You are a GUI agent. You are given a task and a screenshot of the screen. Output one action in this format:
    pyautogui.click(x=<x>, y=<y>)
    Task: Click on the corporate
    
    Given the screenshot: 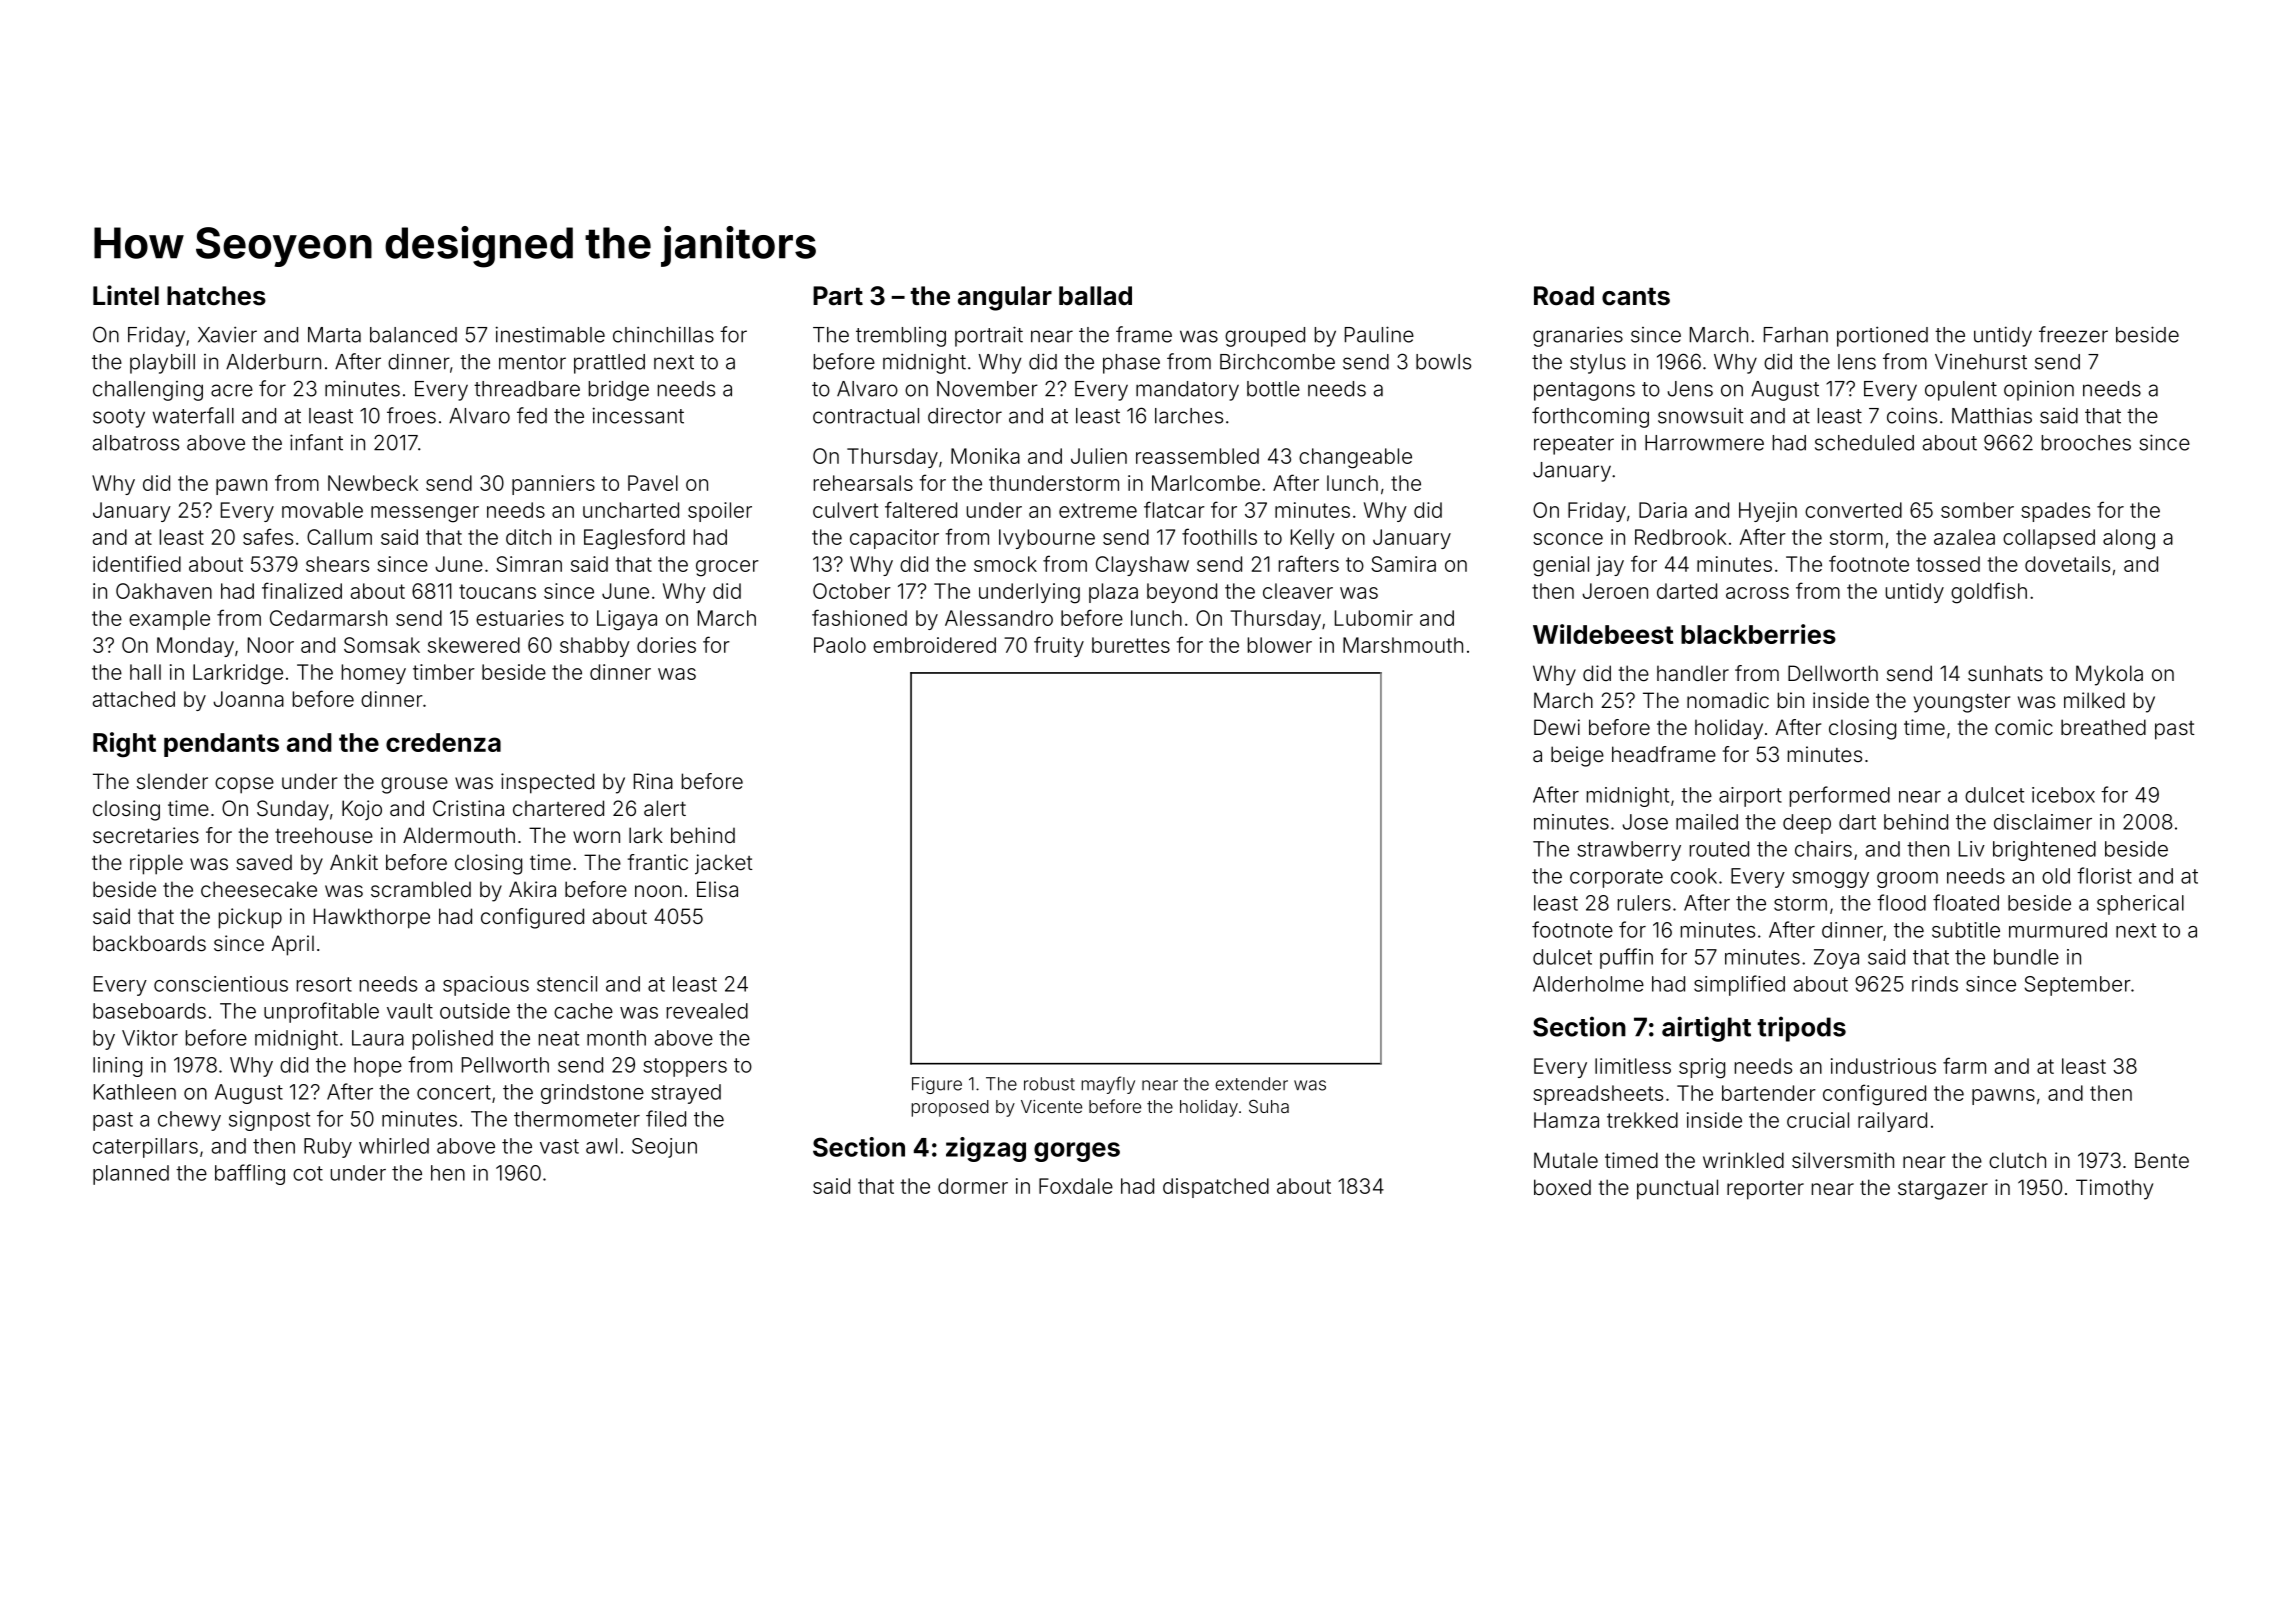 What is the action you would take?
    pyautogui.click(x=1616, y=878)
